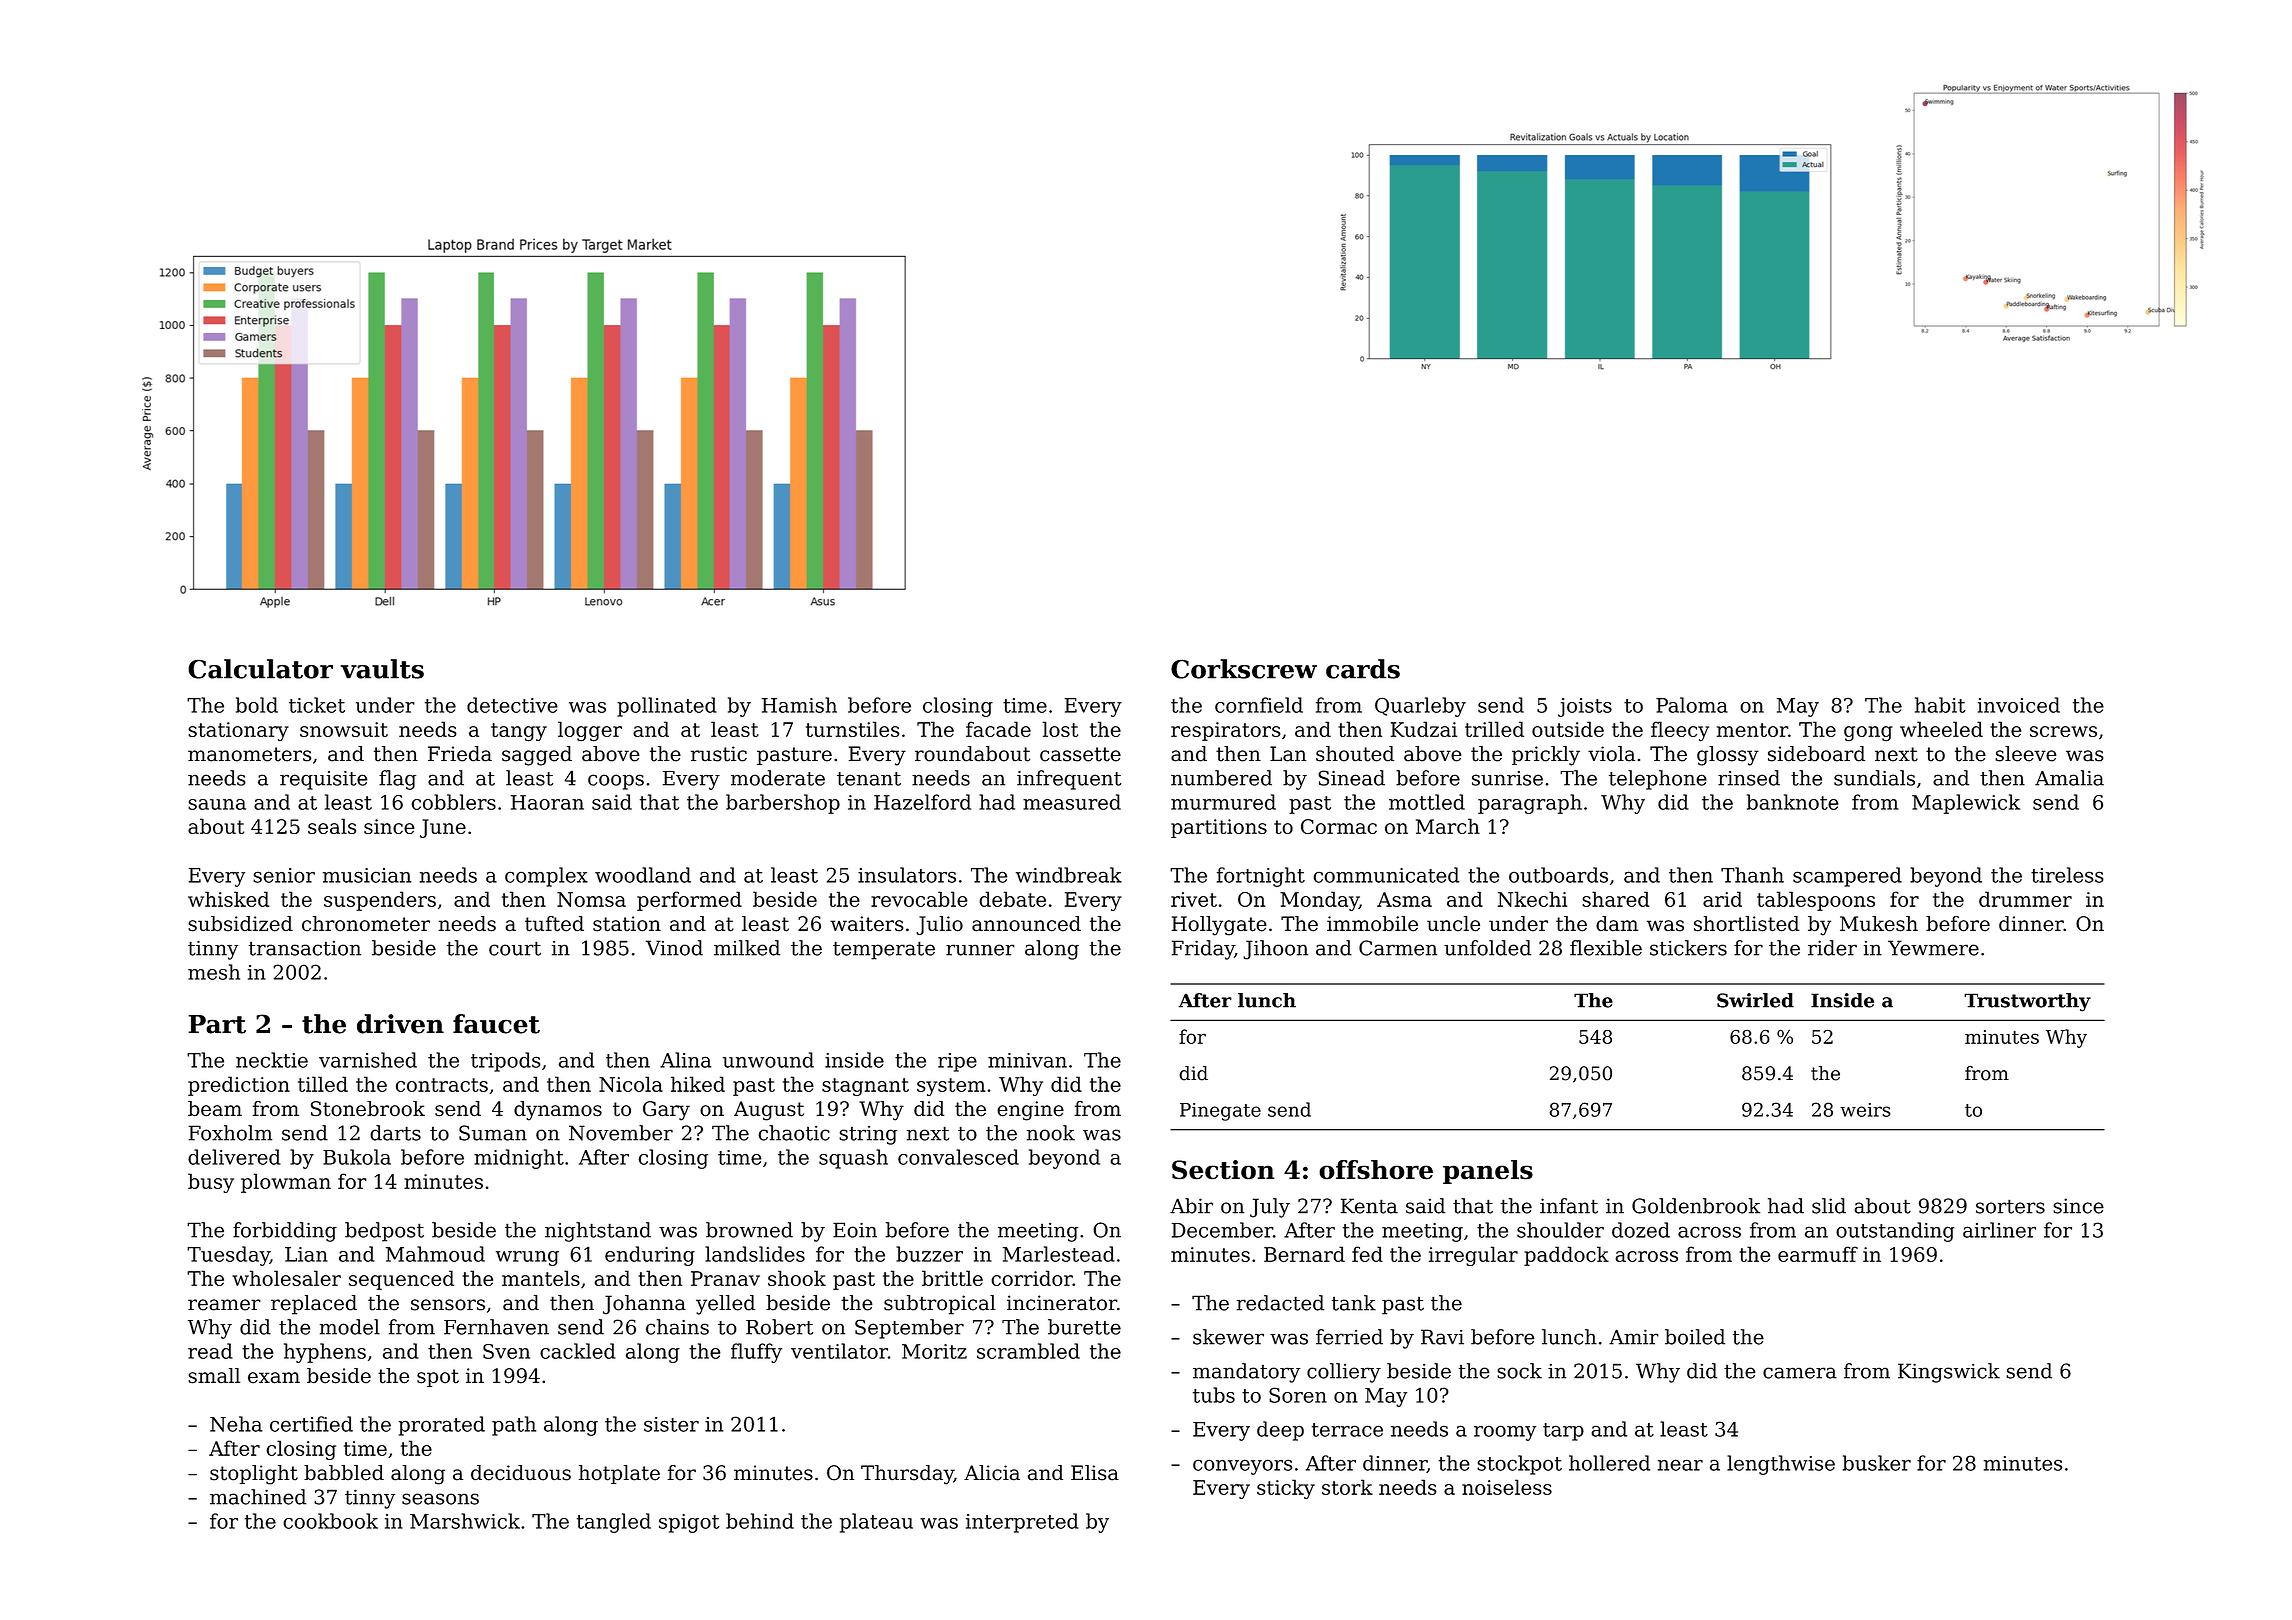  What do you see at coordinates (400, 1024) in the screenshot?
I see `driven` at bounding box center [400, 1024].
